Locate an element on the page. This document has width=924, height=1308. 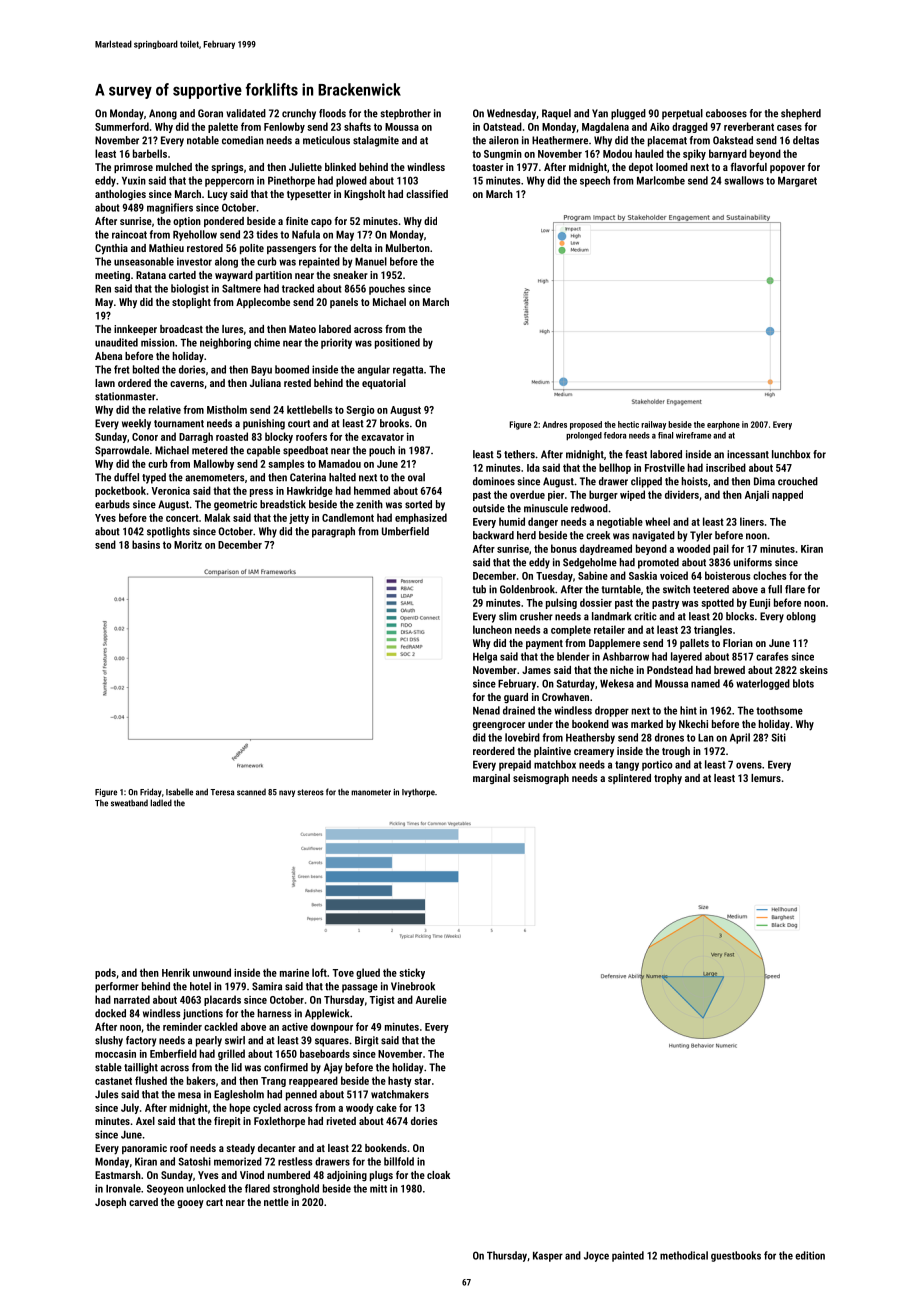
nettle is located at coordinates (276, 1202).
